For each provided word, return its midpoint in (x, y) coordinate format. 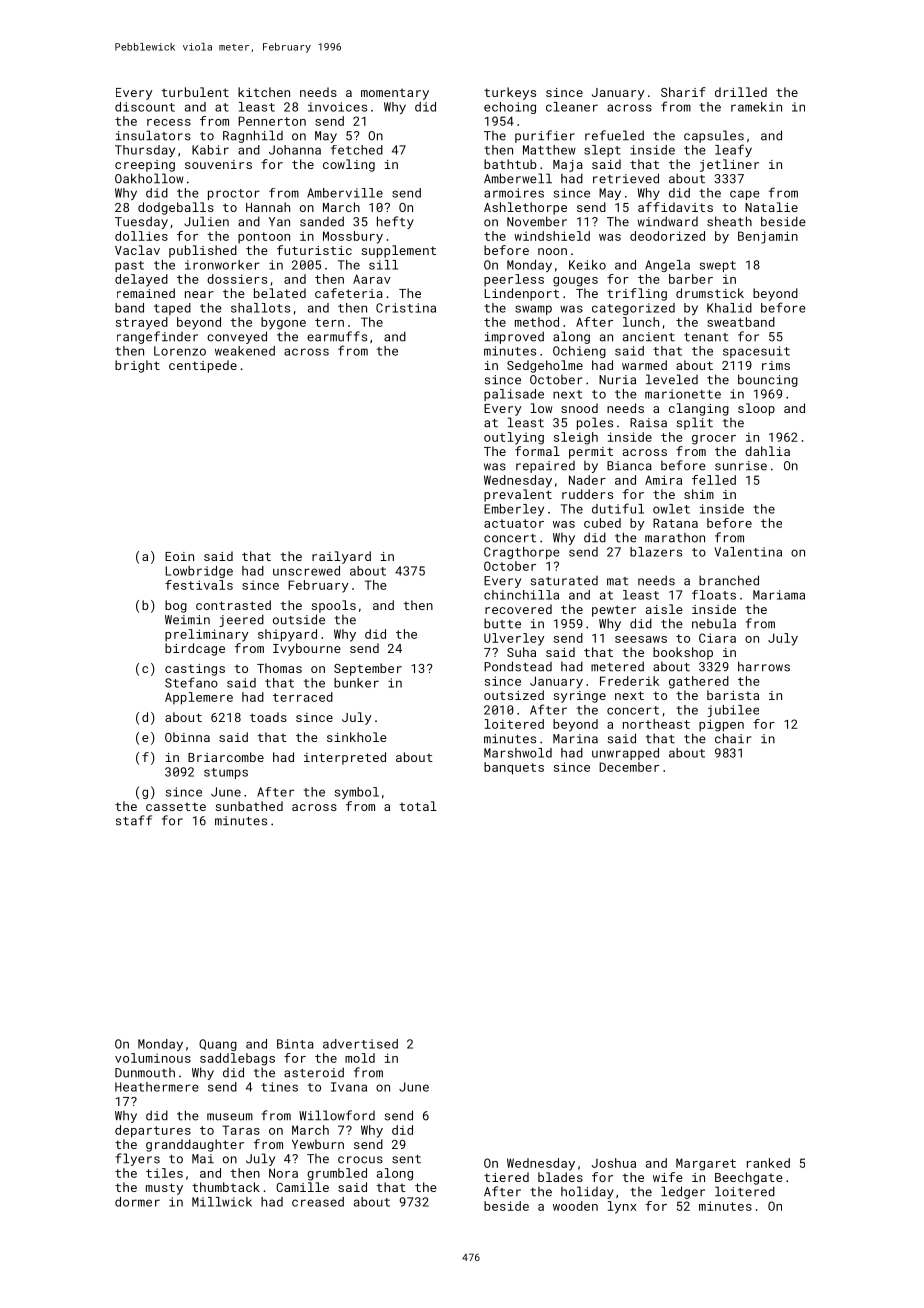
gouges (575, 282)
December (629, 767)
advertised (360, 1044)
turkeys (510, 93)
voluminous (153, 1058)
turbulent (195, 92)
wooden (575, 1206)
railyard (341, 557)
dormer (137, 1202)
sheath (729, 221)
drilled (741, 92)
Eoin (179, 556)
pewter (614, 611)
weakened (245, 351)
